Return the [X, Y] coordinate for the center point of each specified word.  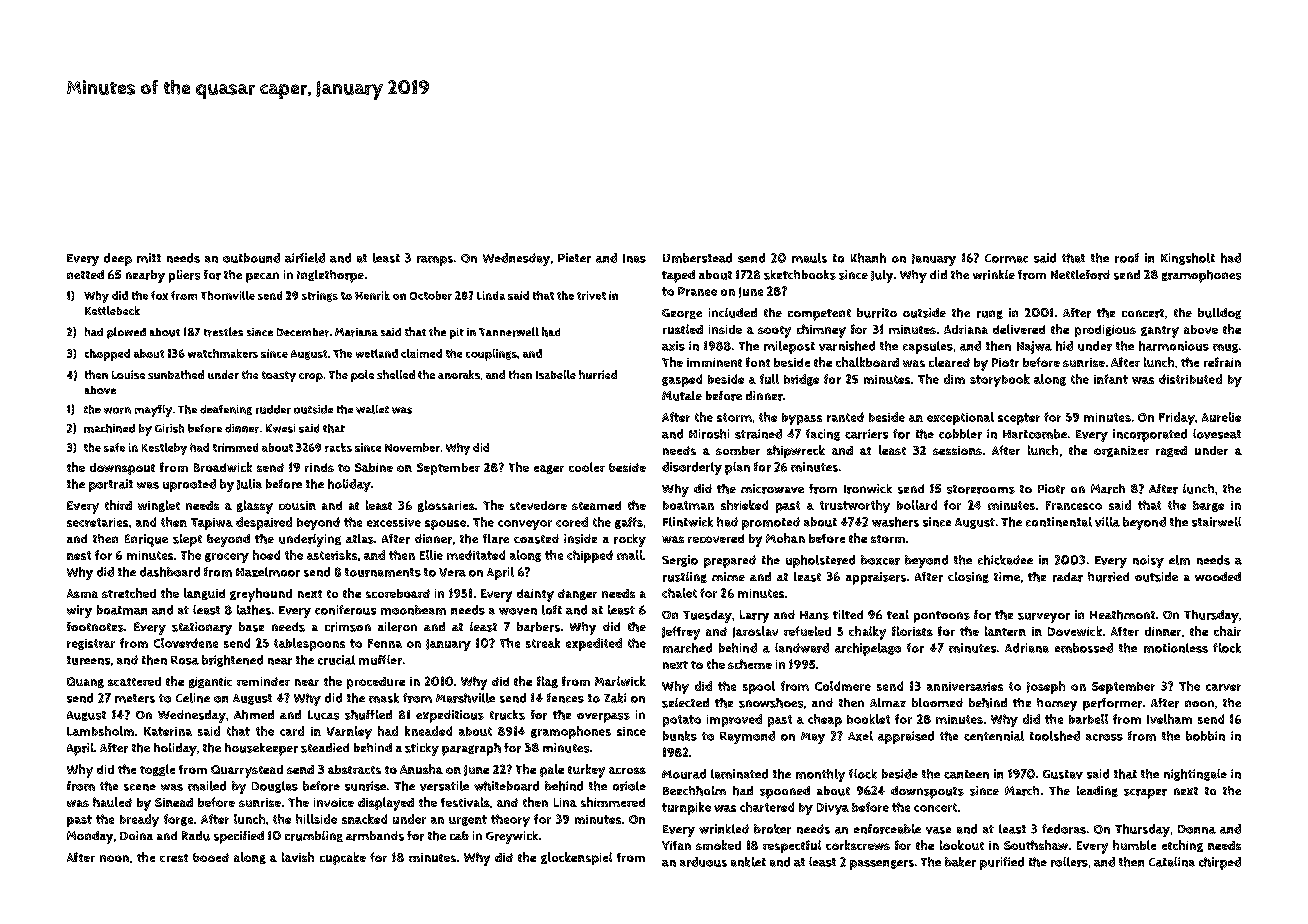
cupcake [343, 858]
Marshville [465, 698]
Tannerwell [509, 332]
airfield [305, 258]
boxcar [880, 560]
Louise [128, 374]
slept [187, 540]
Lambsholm [100, 731]
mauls [809, 258]
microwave [772, 489]
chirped [1220, 863]
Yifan [676, 845]
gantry [1160, 332]
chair [1227, 631]
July [882, 276]
